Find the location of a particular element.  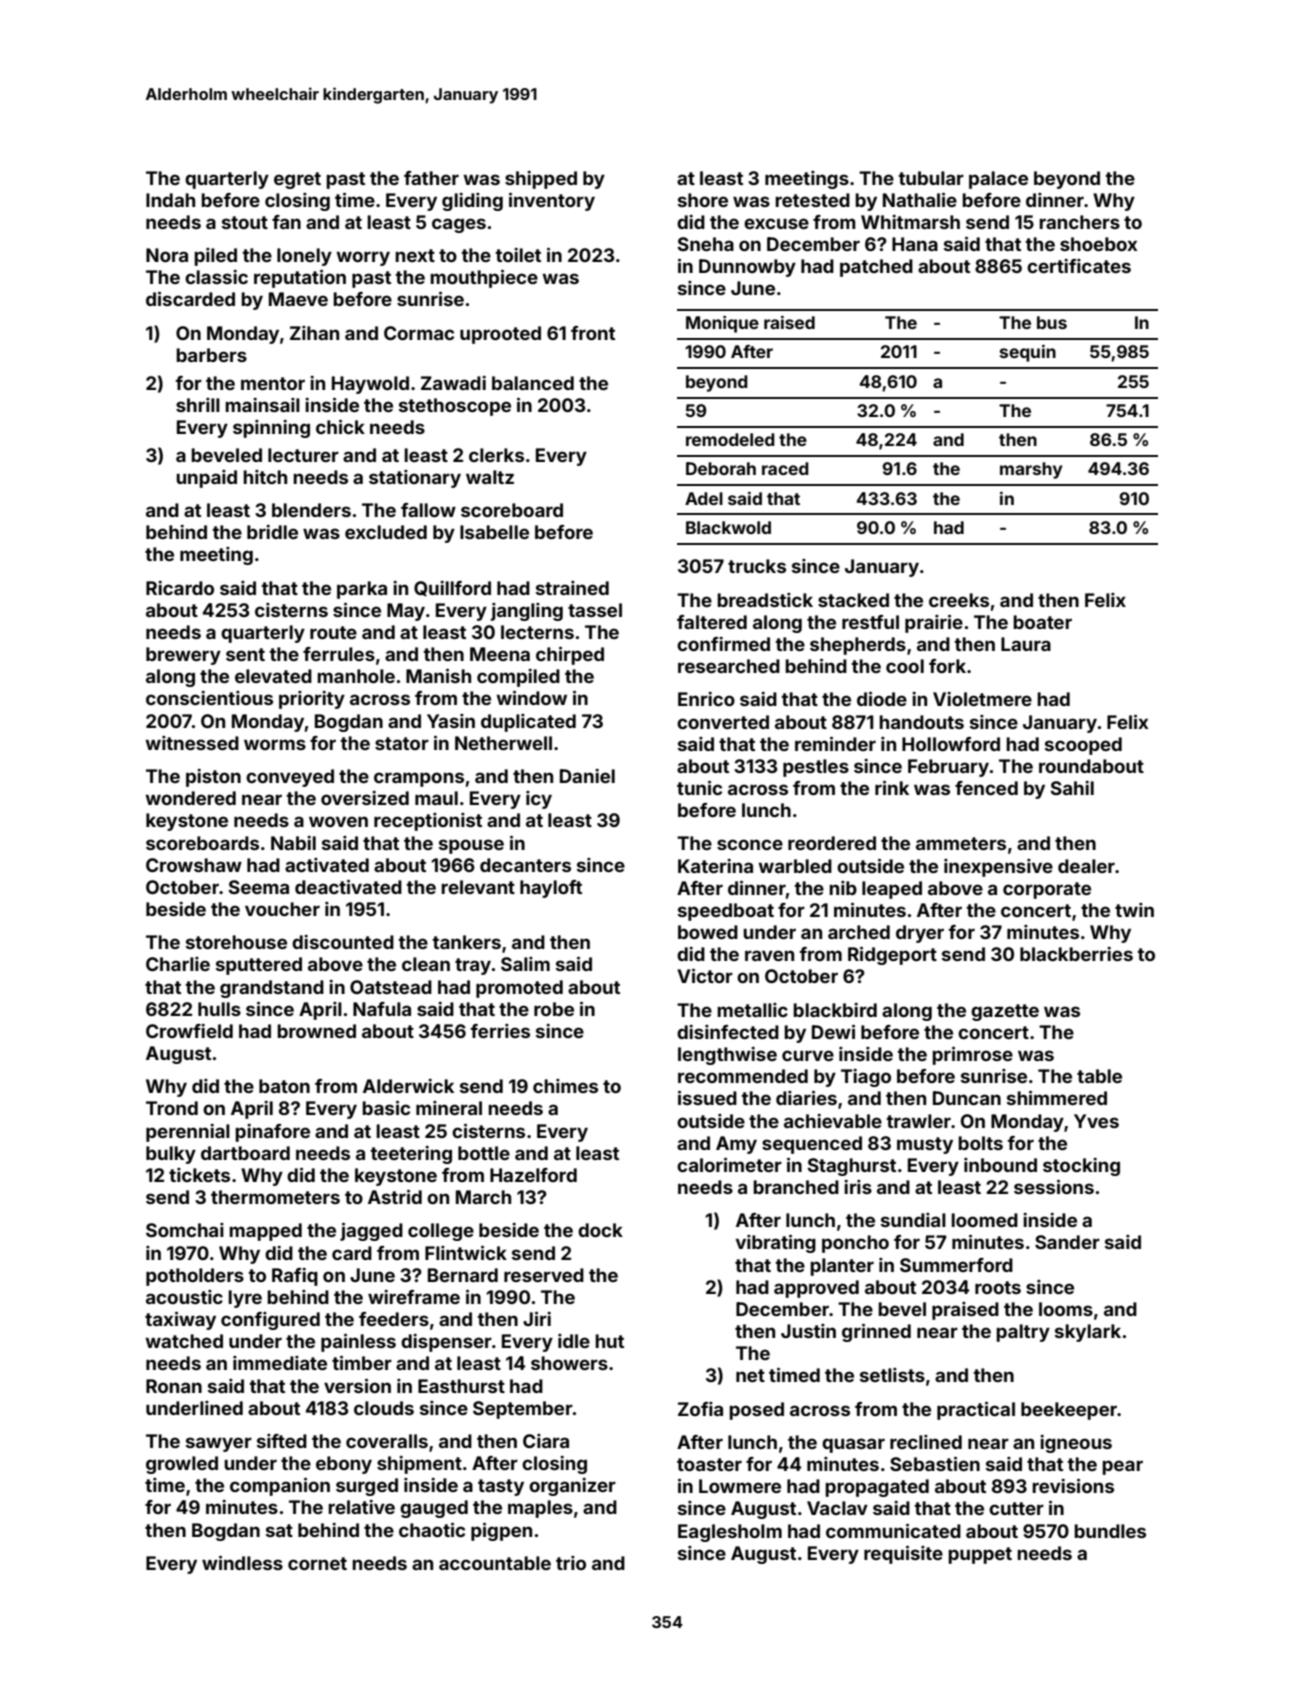

puppet is located at coordinates (980, 1555).
